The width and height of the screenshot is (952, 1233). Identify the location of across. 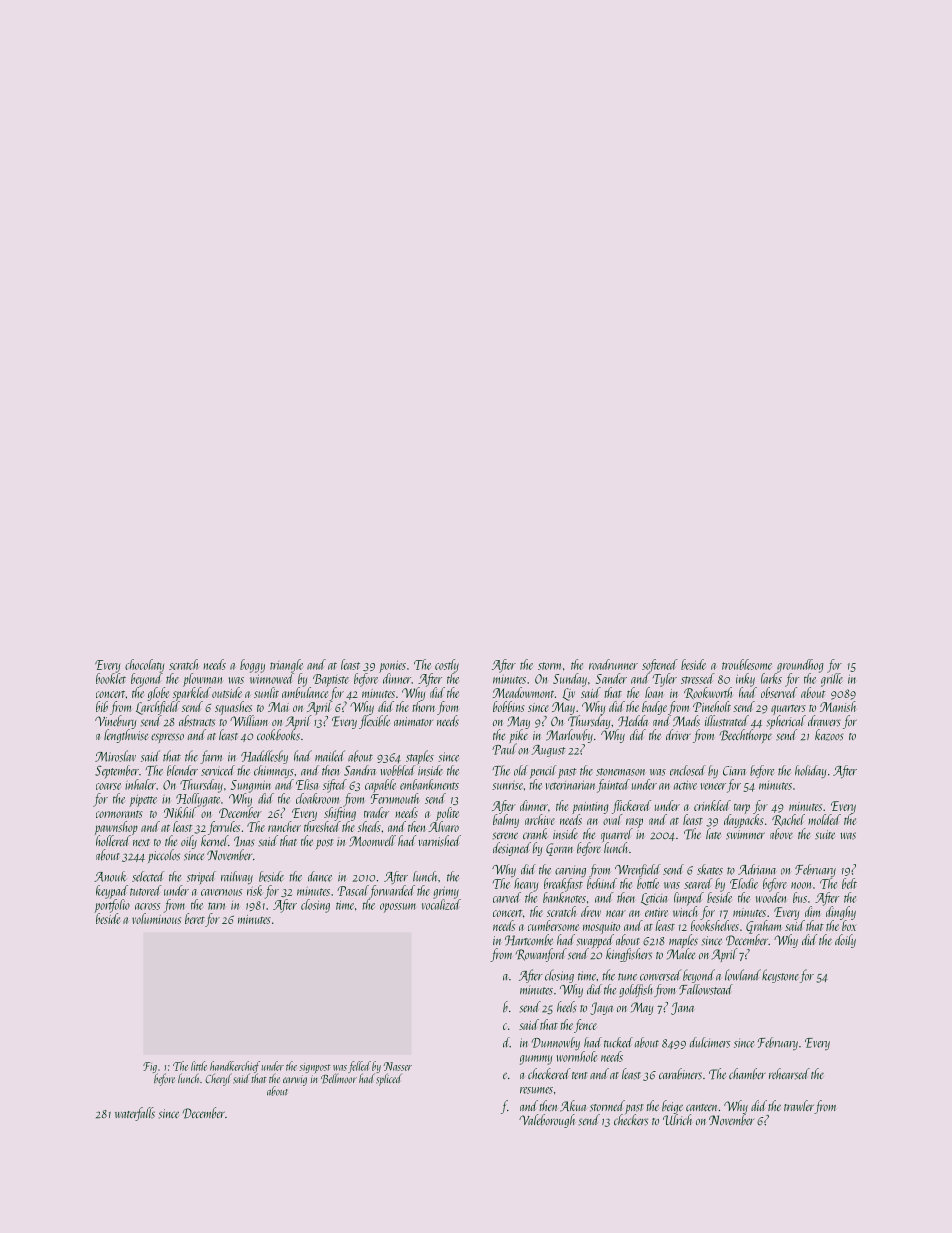
(147, 906).
